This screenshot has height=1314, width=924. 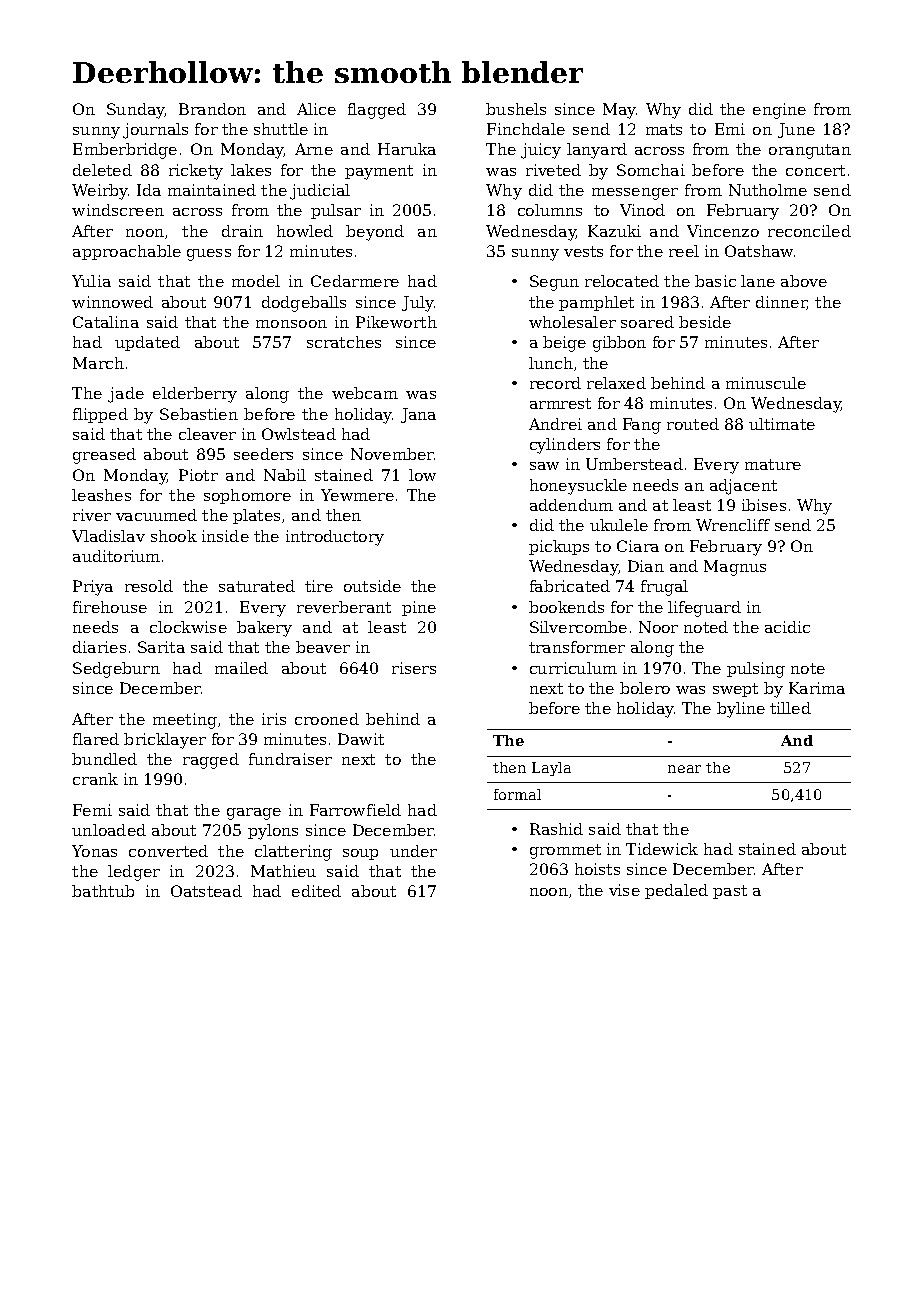 I want to click on basic, so click(x=715, y=281).
